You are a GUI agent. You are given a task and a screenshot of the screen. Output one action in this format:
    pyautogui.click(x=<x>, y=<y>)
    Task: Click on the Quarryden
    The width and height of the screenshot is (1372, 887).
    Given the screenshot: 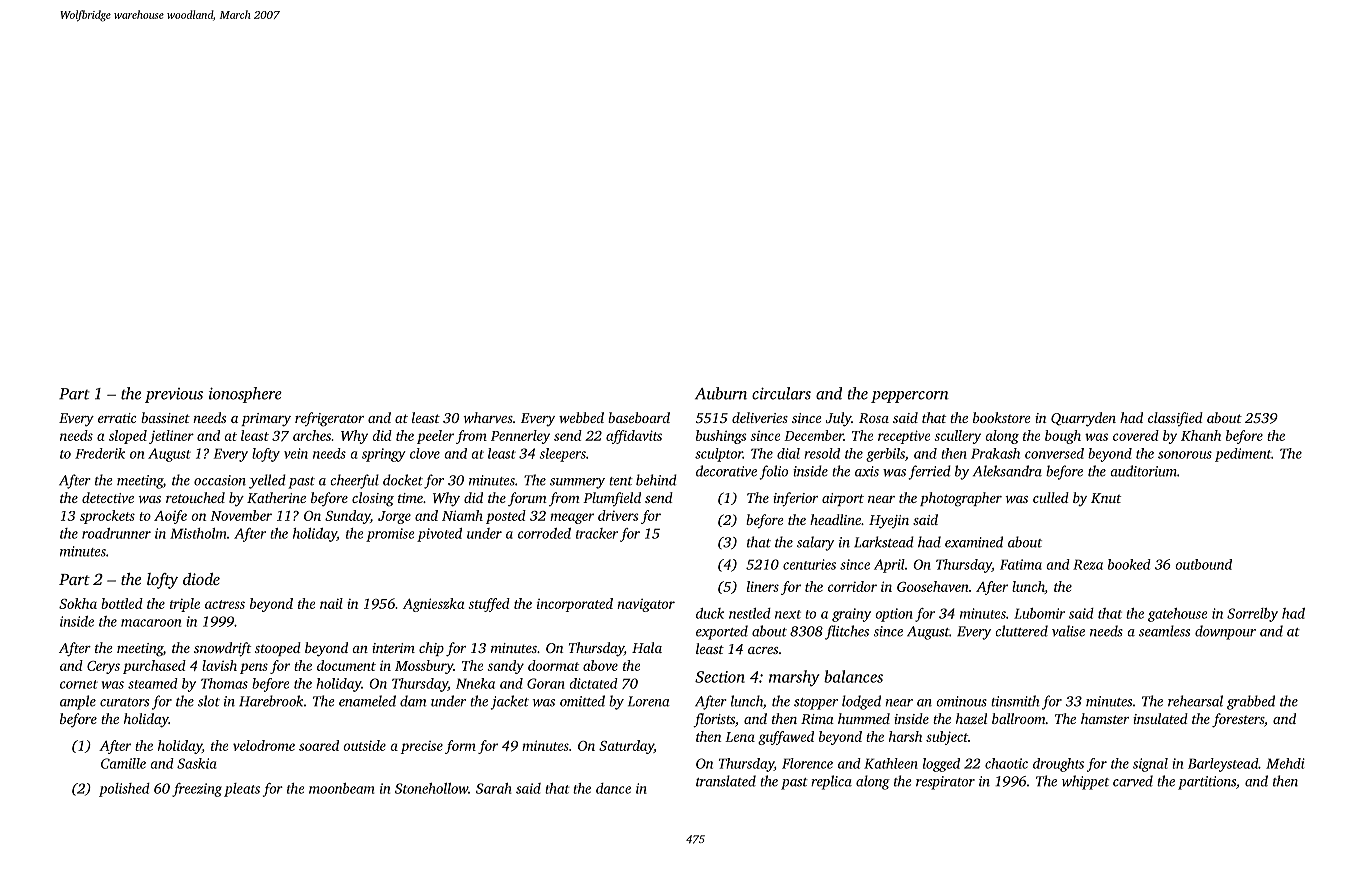 What is the action you would take?
    pyautogui.click(x=1083, y=419)
